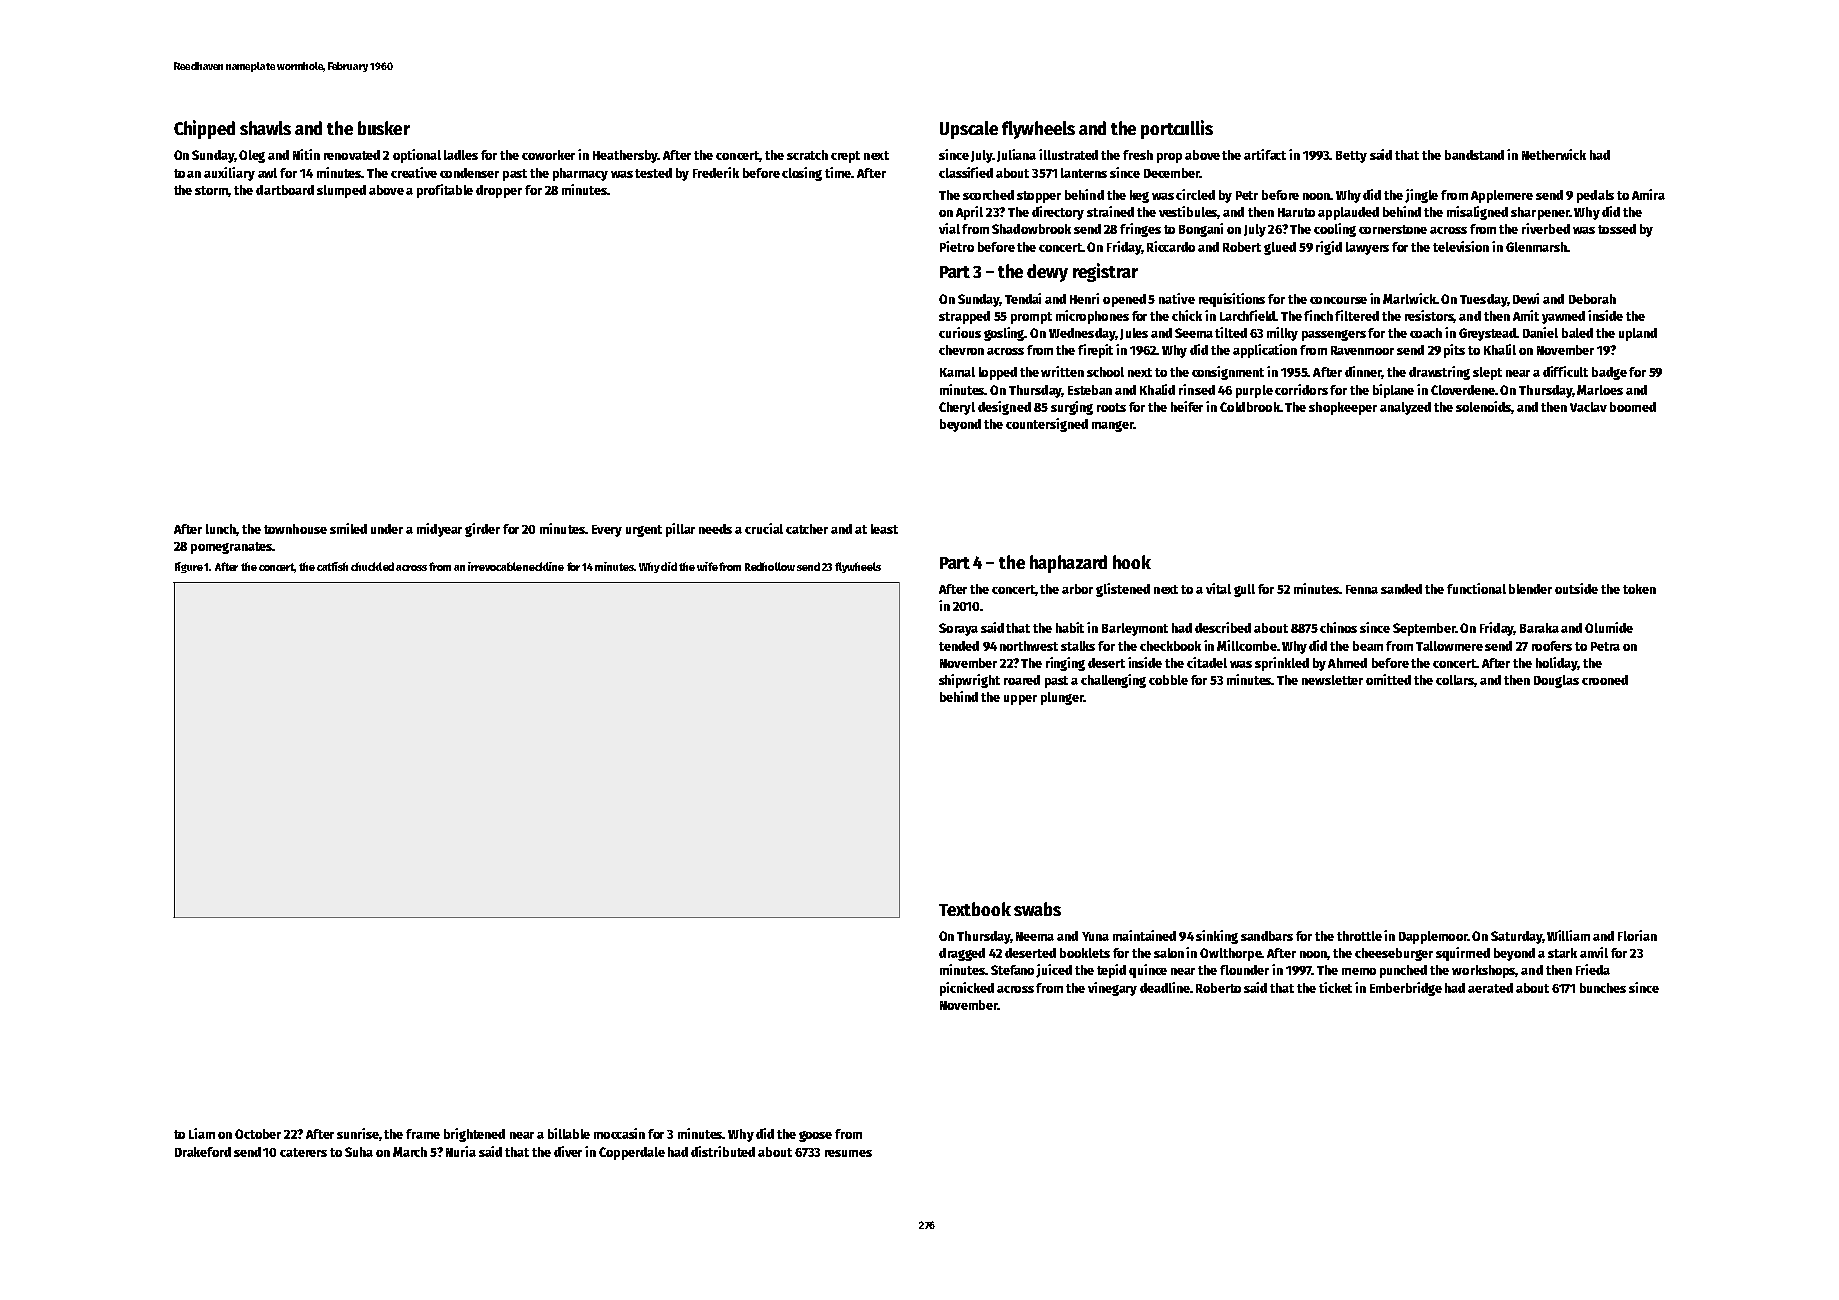 This document has width=1839, height=1300. Describe the element at coordinates (358, 1133) in the document. I see `sunrise` at that location.
